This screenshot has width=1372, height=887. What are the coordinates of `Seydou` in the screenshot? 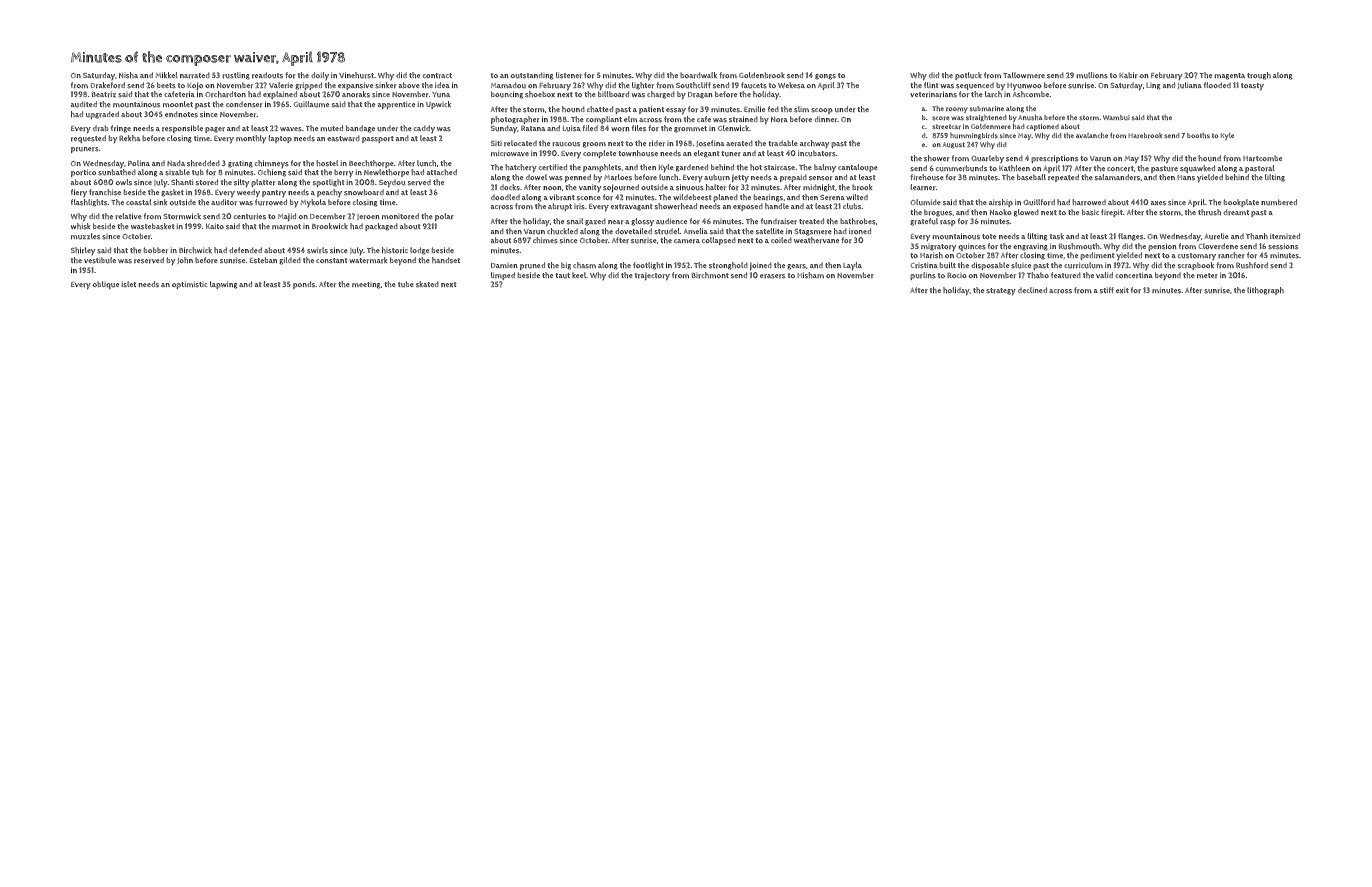 It's located at (392, 183).
